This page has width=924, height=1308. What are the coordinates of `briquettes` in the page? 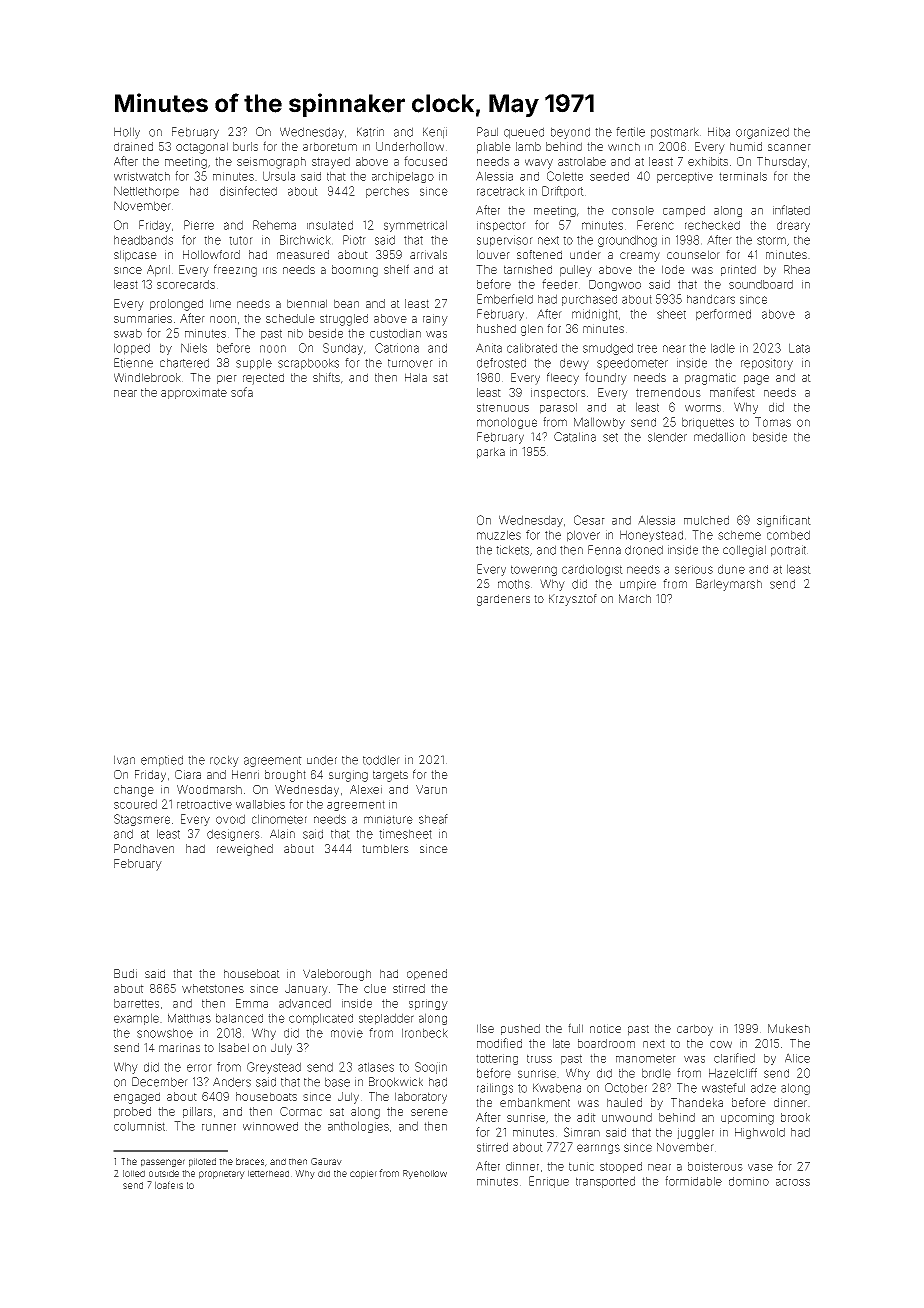 It's located at (708, 423).
